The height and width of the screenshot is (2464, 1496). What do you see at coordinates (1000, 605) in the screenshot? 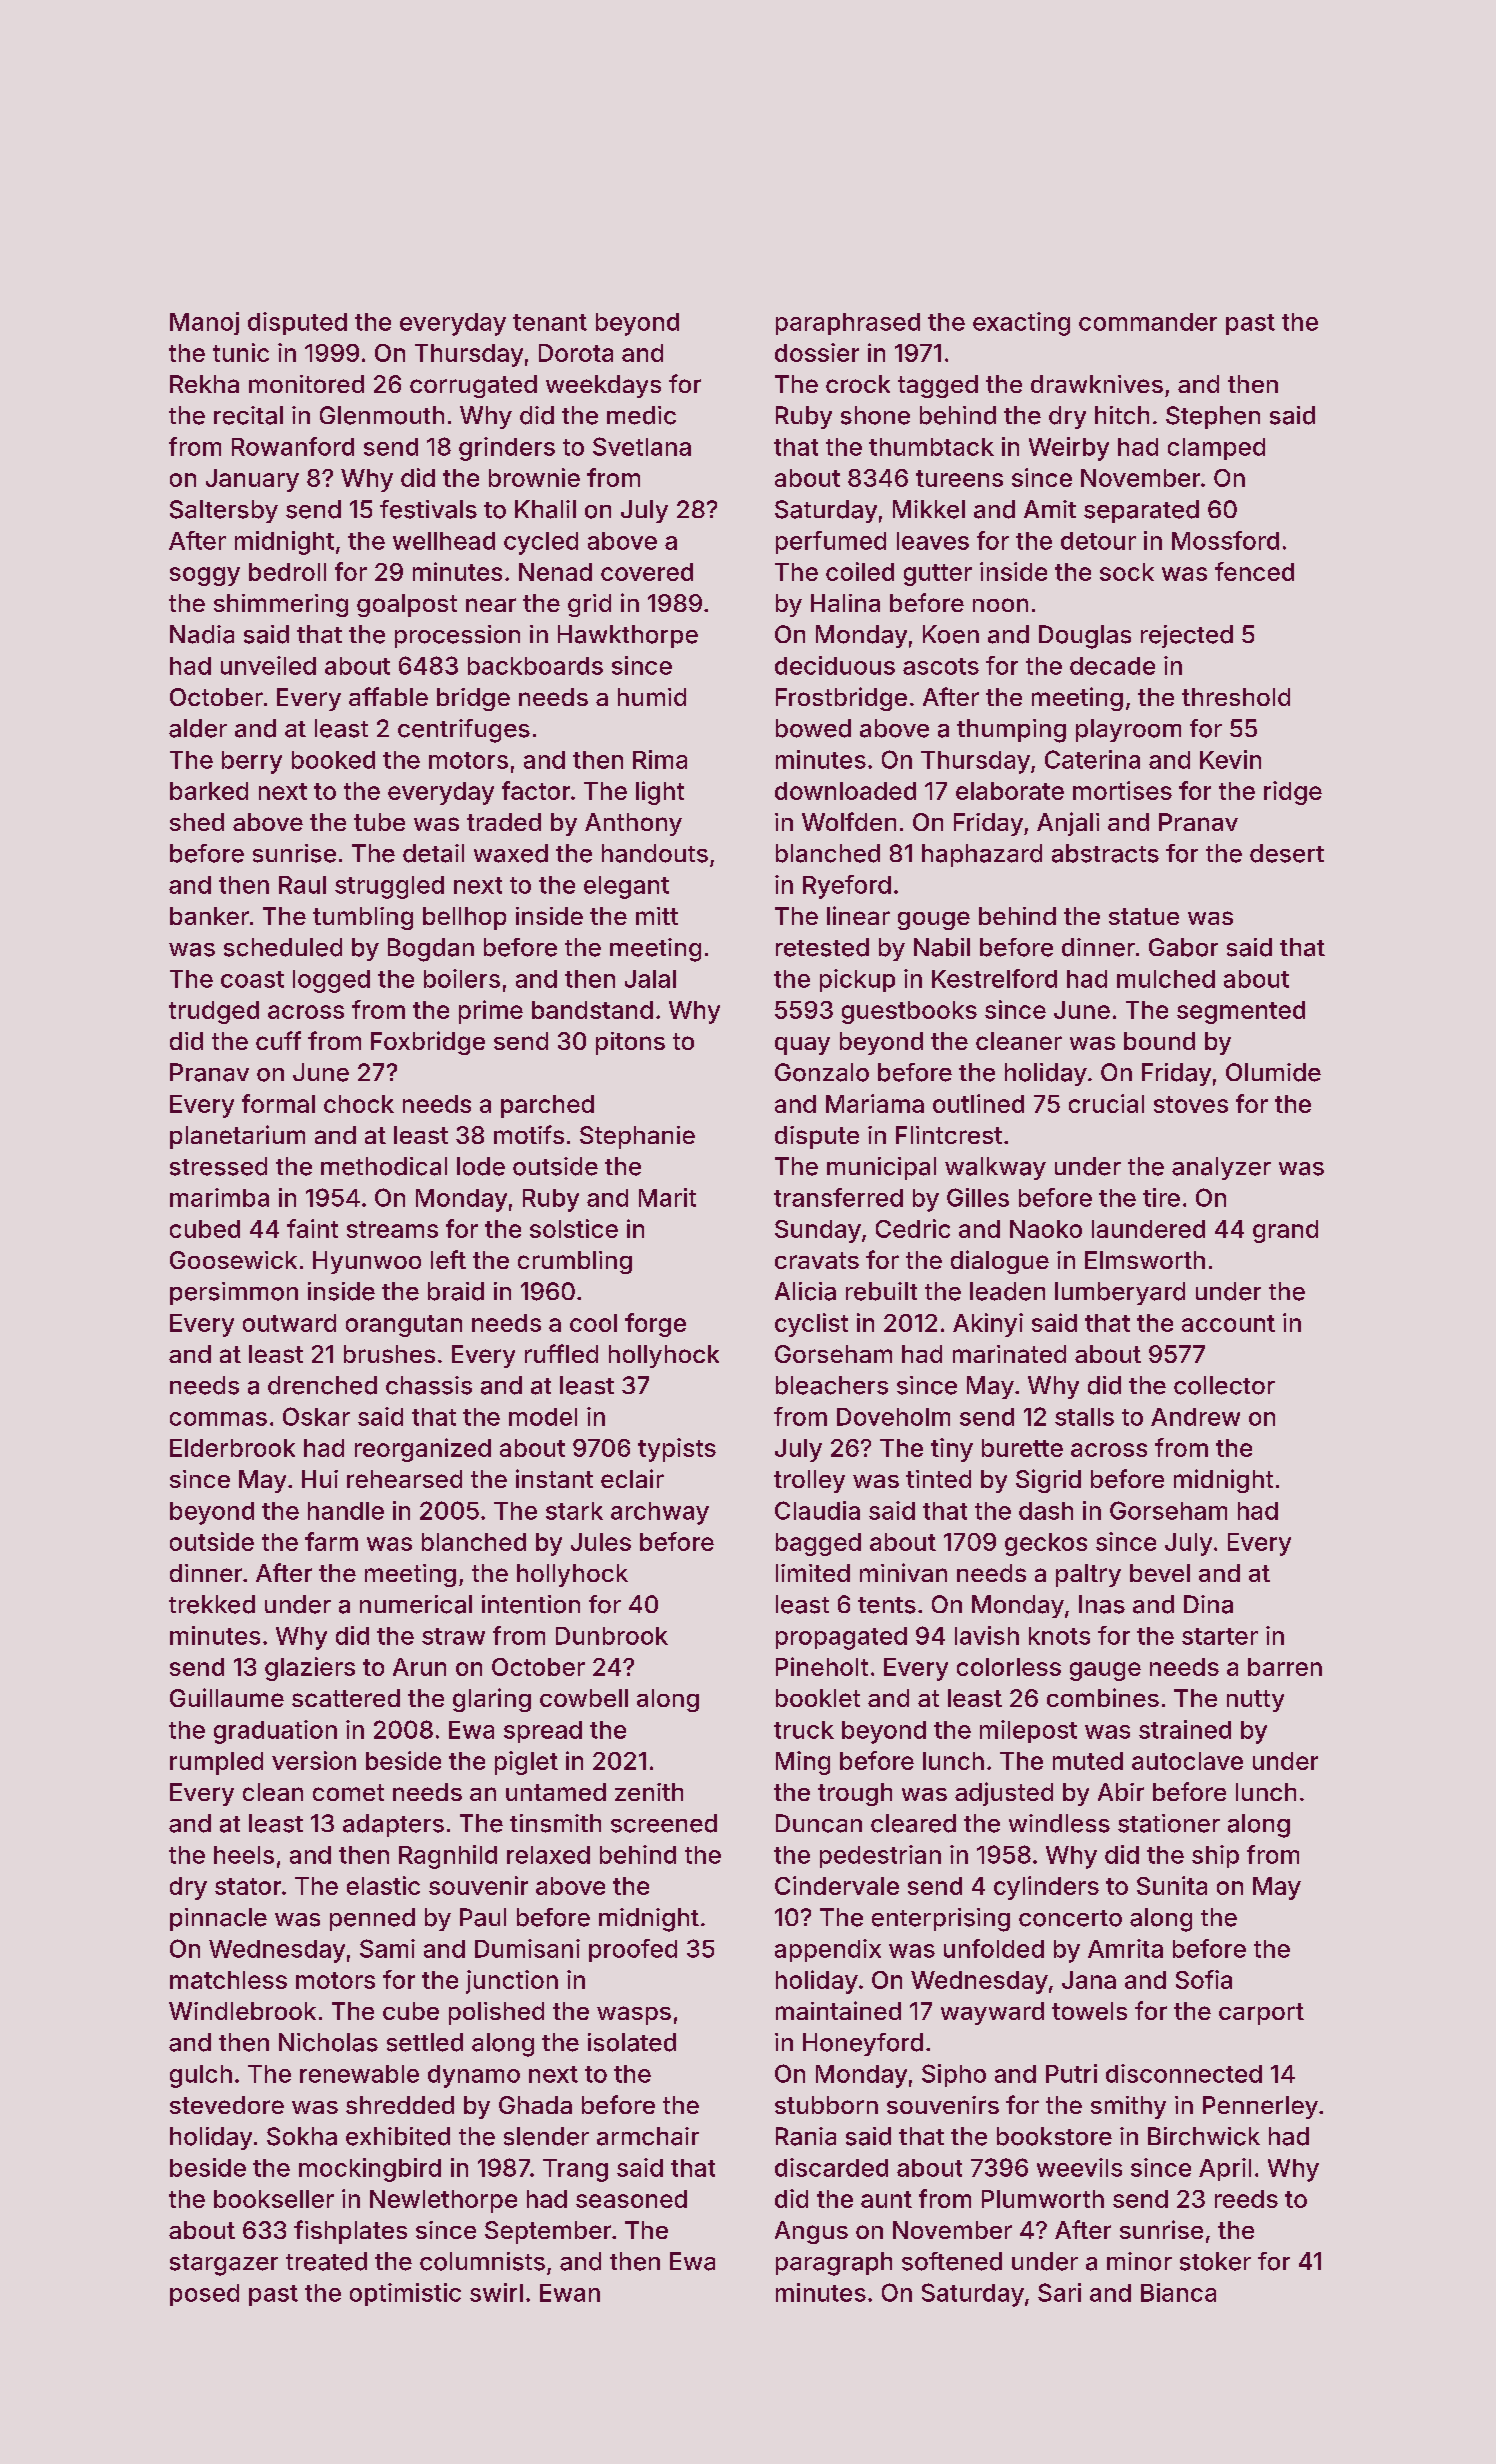
I see `noon` at bounding box center [1000, 605].
